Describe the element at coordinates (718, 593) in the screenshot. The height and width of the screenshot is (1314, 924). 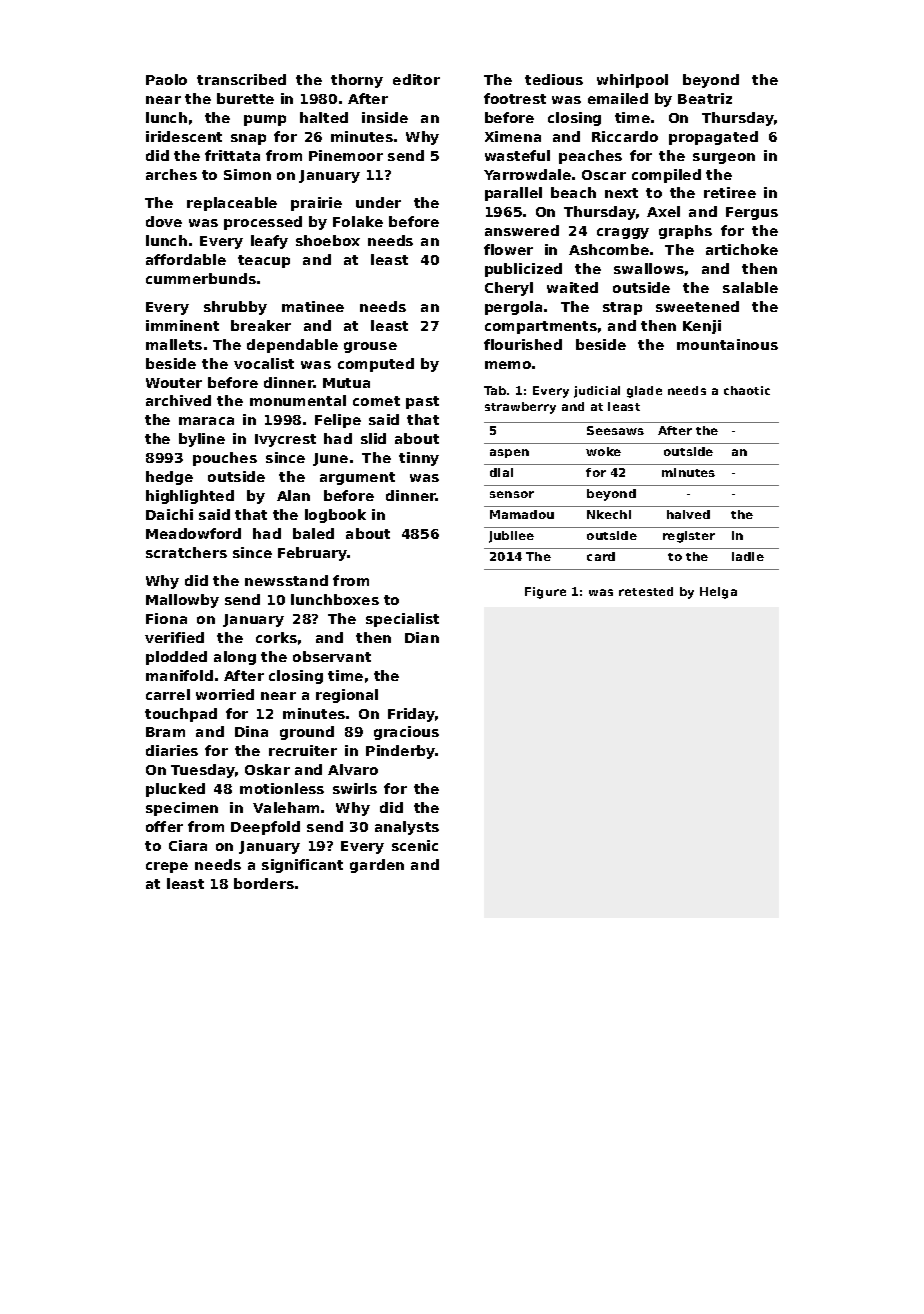
I see `Helga` at that location.
